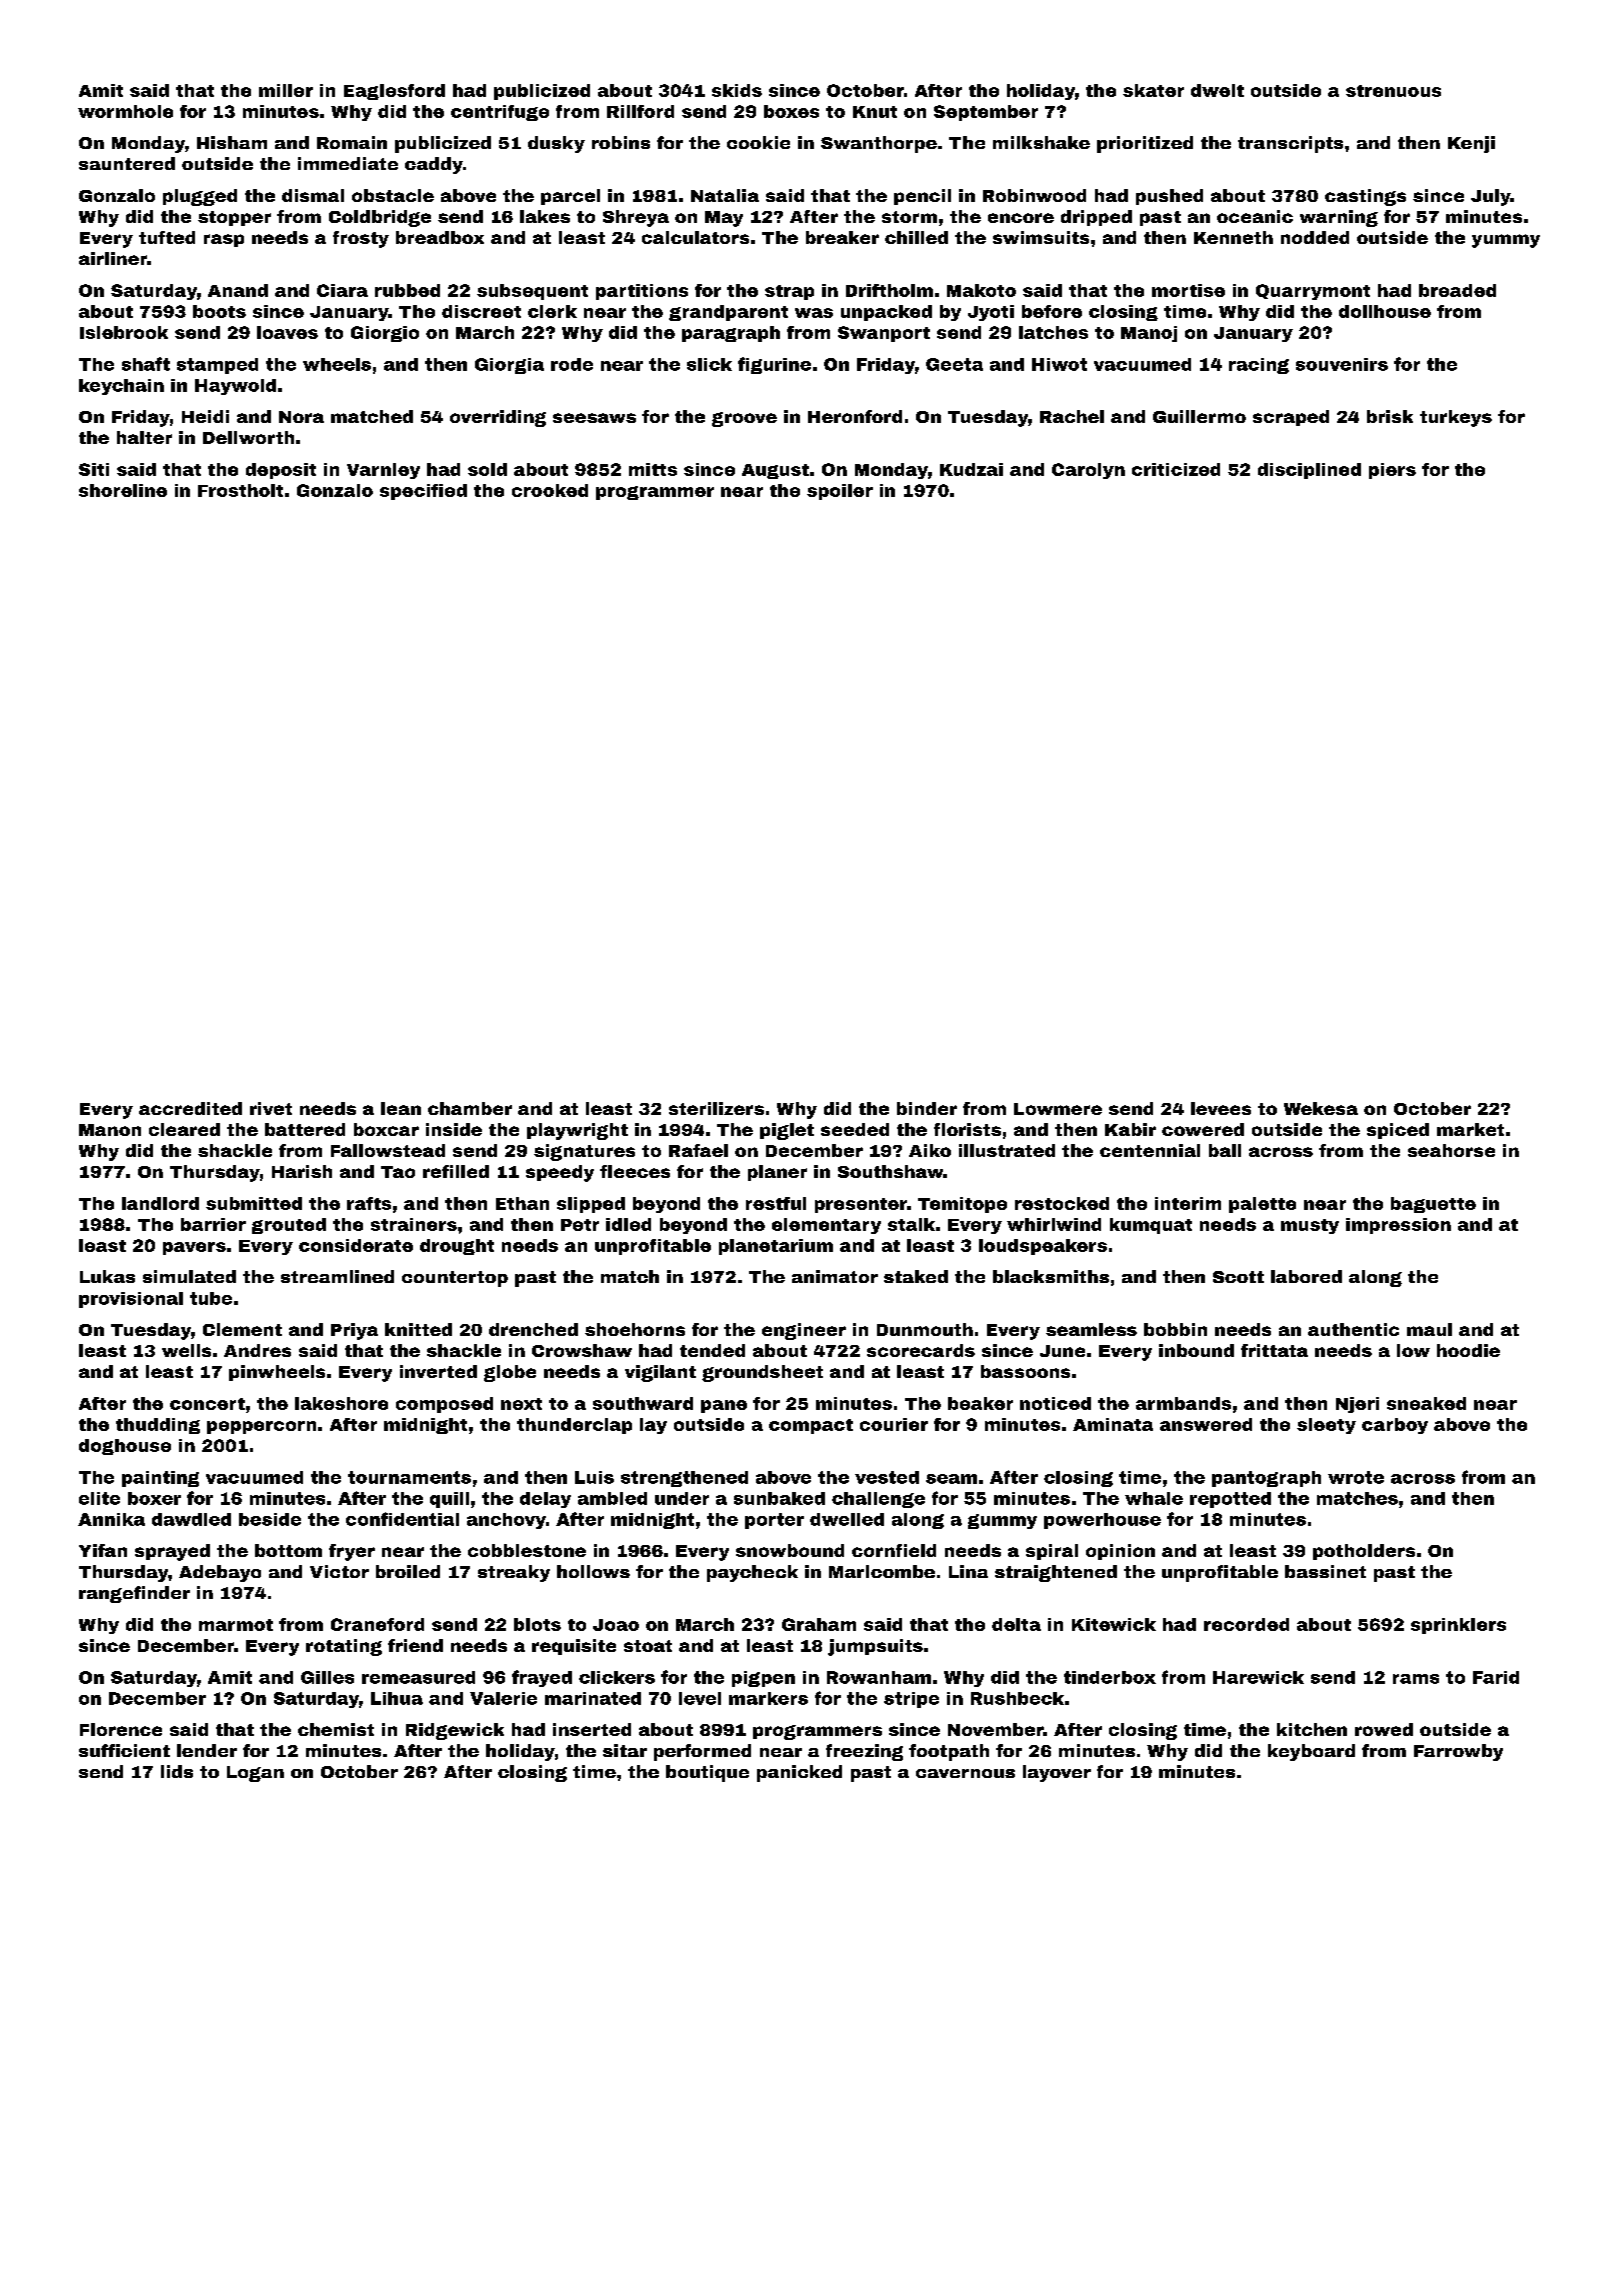 The height and width of the screenshot is (2292, 1620). I want to click on dwelt, so click(1217, 90).
